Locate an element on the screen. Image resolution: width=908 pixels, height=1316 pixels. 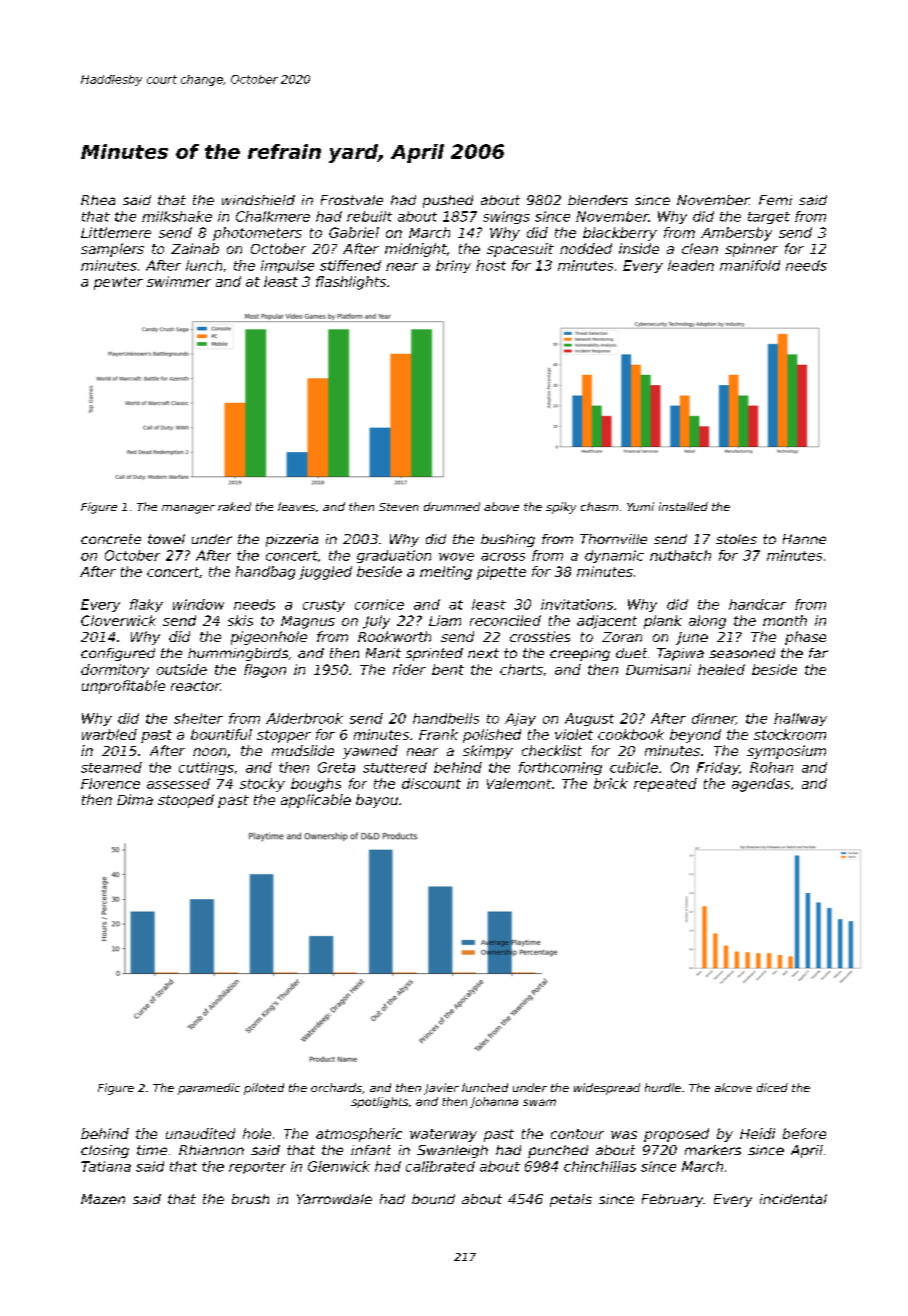
reporter is located at coordinates (257, 1168).
